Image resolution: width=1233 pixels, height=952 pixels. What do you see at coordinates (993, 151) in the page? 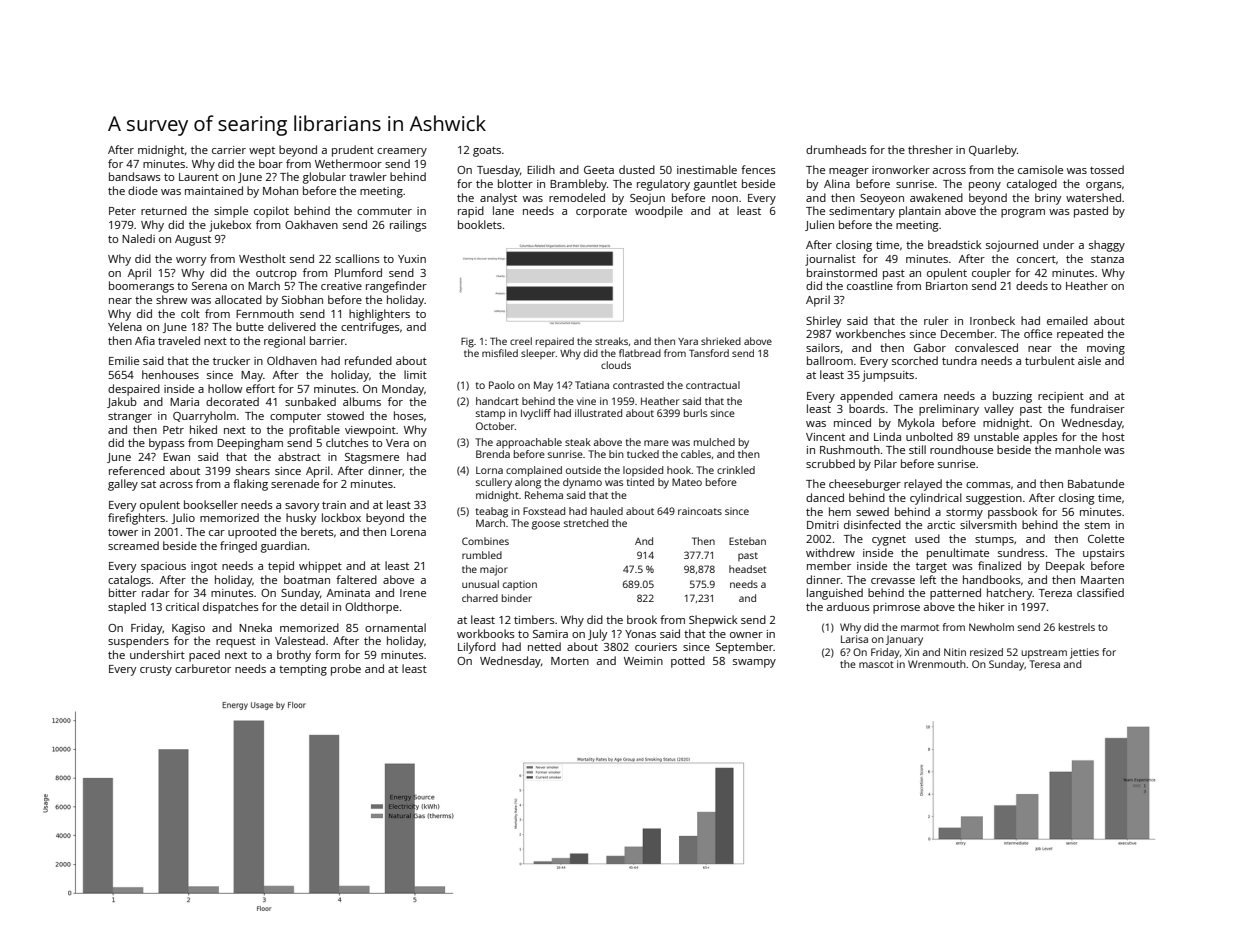
I see `Quarleby` at bounding box center [993, 151].
